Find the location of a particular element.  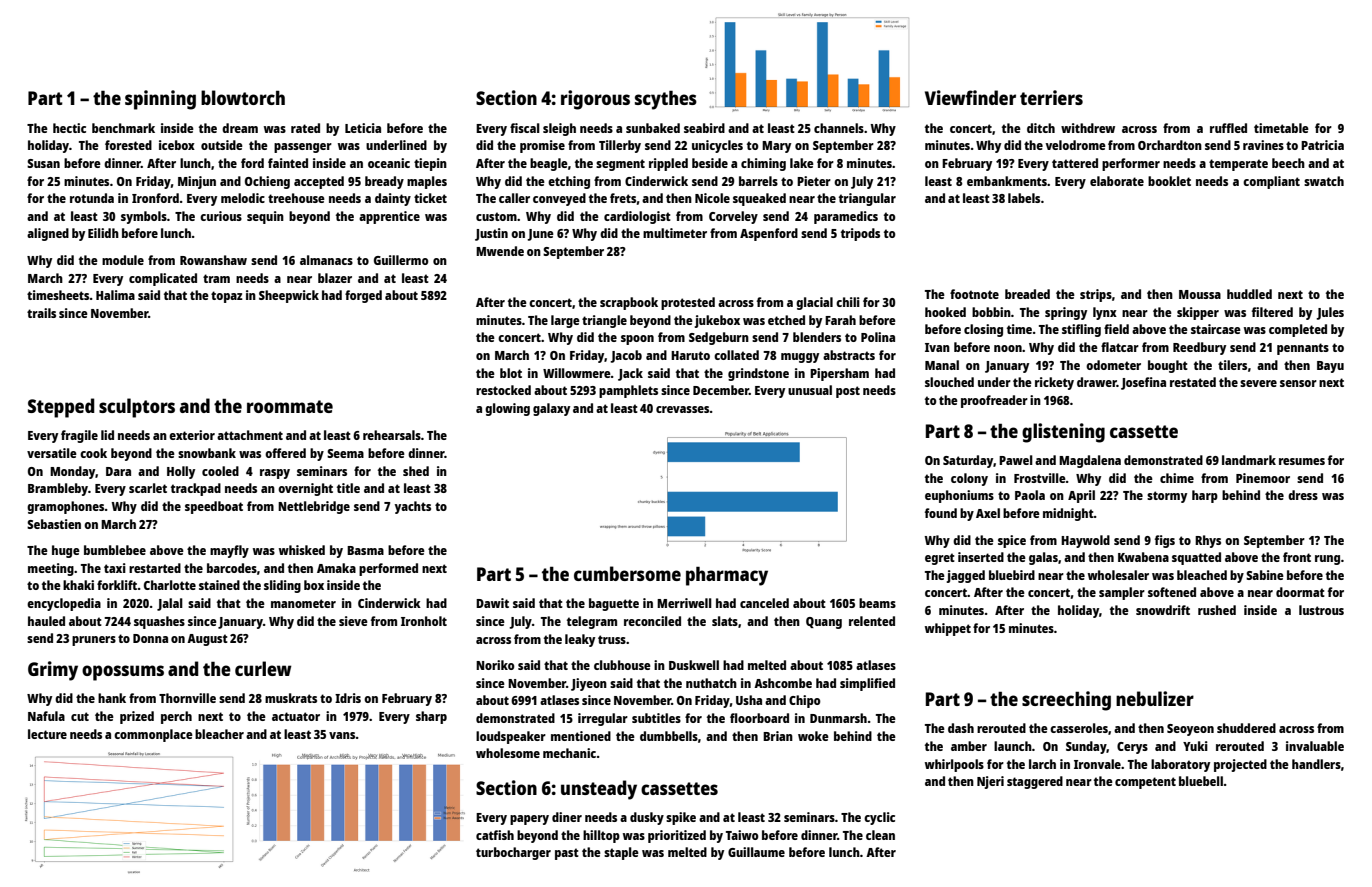

past is located at coordinates (567, 854).
